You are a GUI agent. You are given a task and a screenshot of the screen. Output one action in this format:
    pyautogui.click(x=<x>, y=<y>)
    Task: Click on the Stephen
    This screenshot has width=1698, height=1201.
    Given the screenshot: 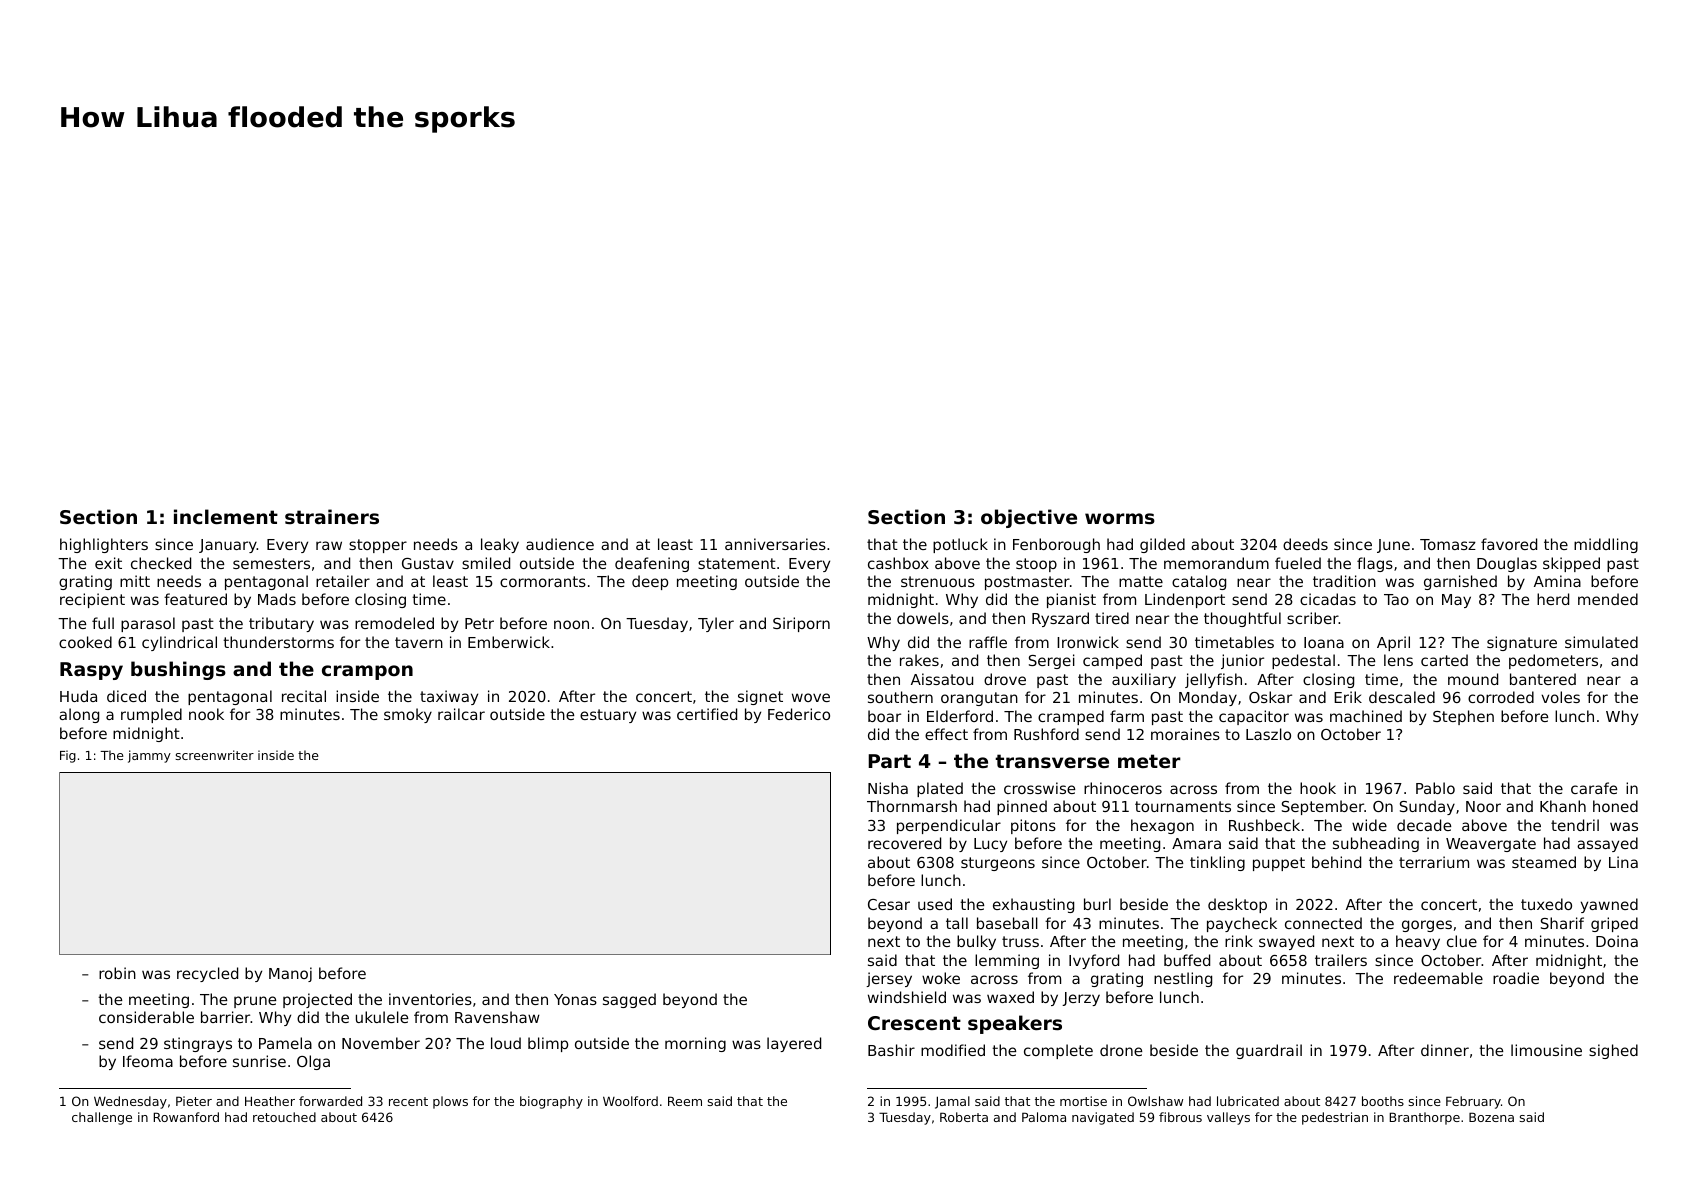 What is the action you would take?
    pyautogui.click(x=1463, y=717)
